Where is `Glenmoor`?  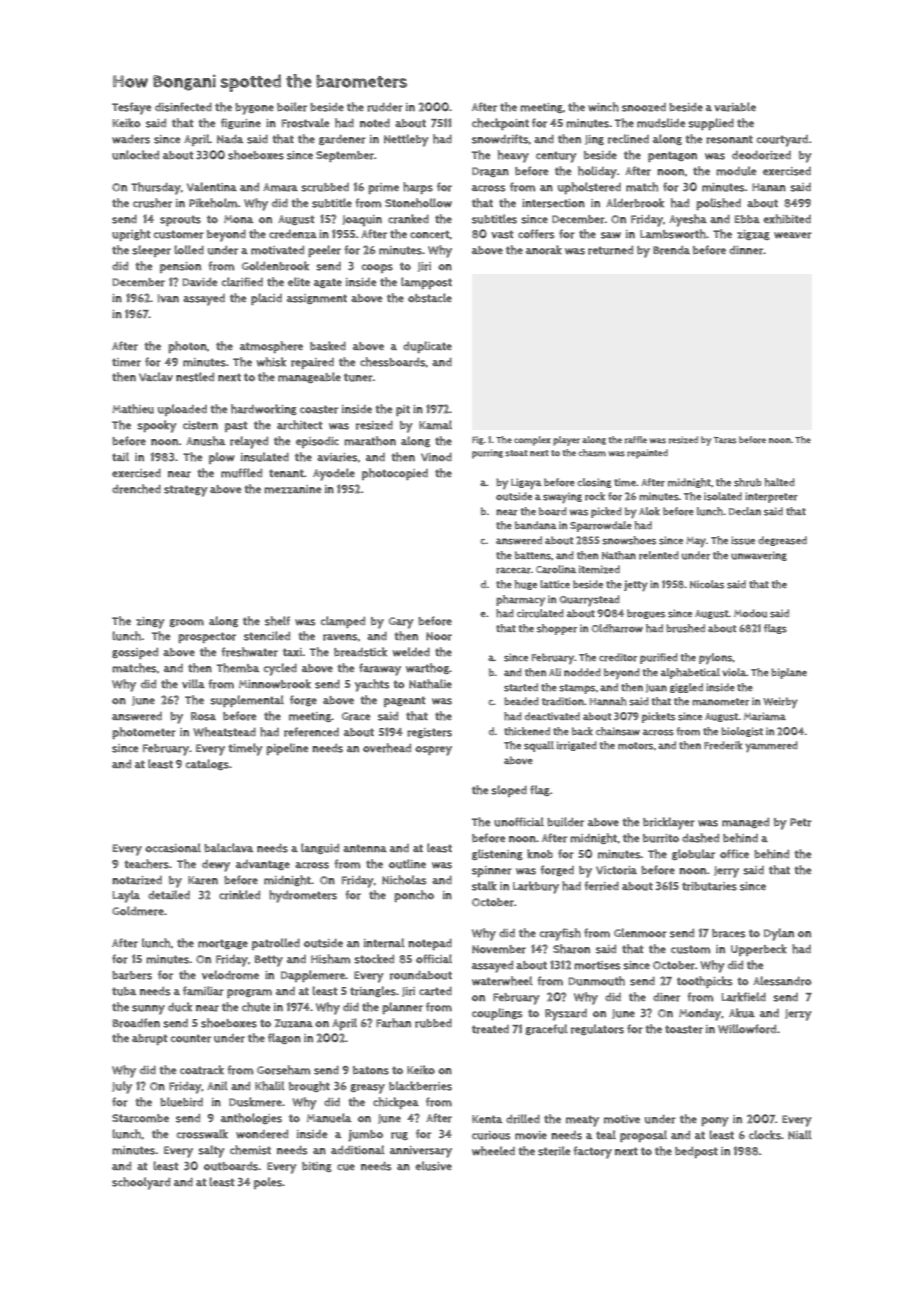
Glenmoor is located at coordinates (640, 933).
